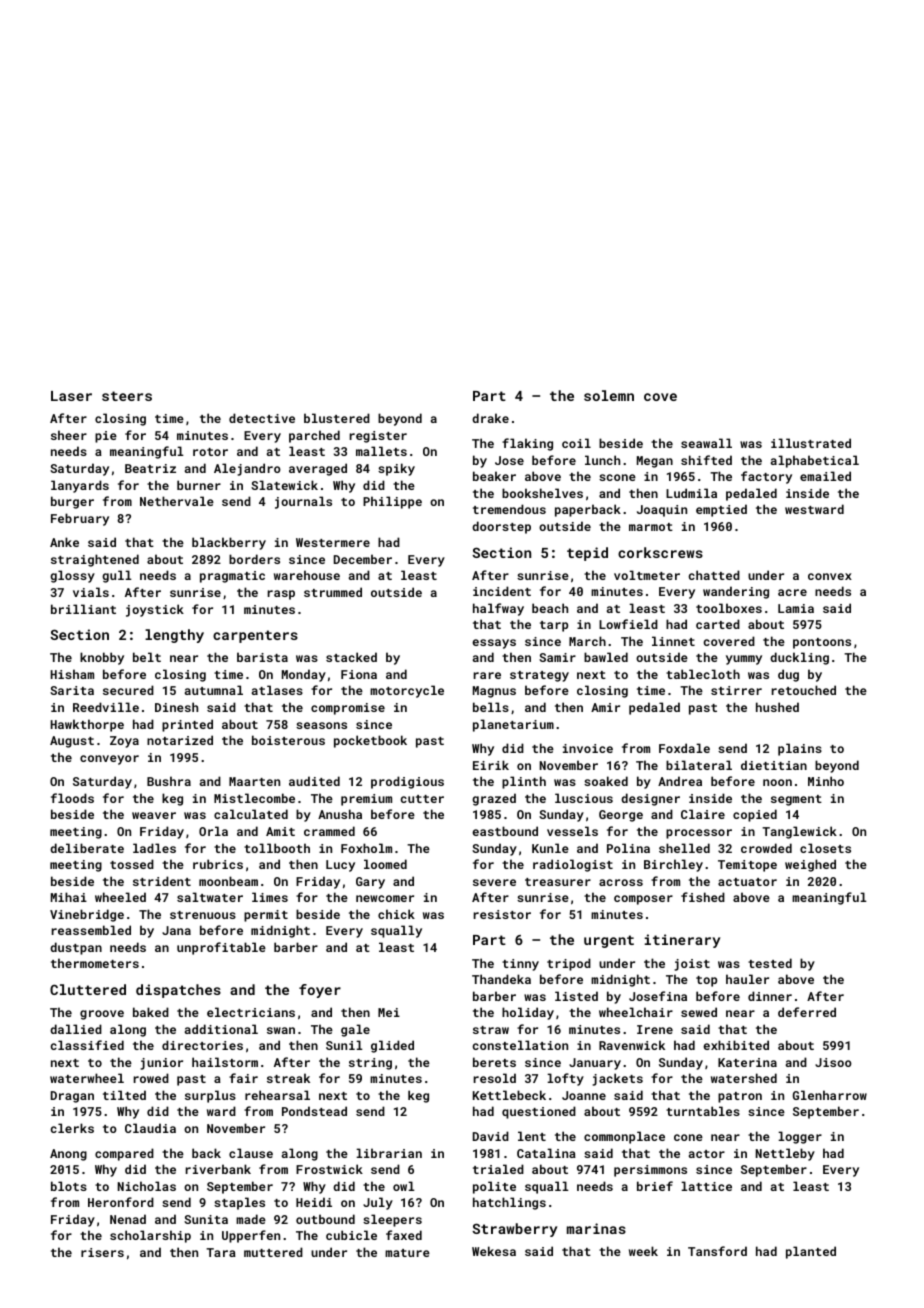 The height and width of the screenshot is (1308, 924). What do you see at coordinates (800, 1137) in the screenshot?
I see `logger` at bounding box center [800, 1137].
